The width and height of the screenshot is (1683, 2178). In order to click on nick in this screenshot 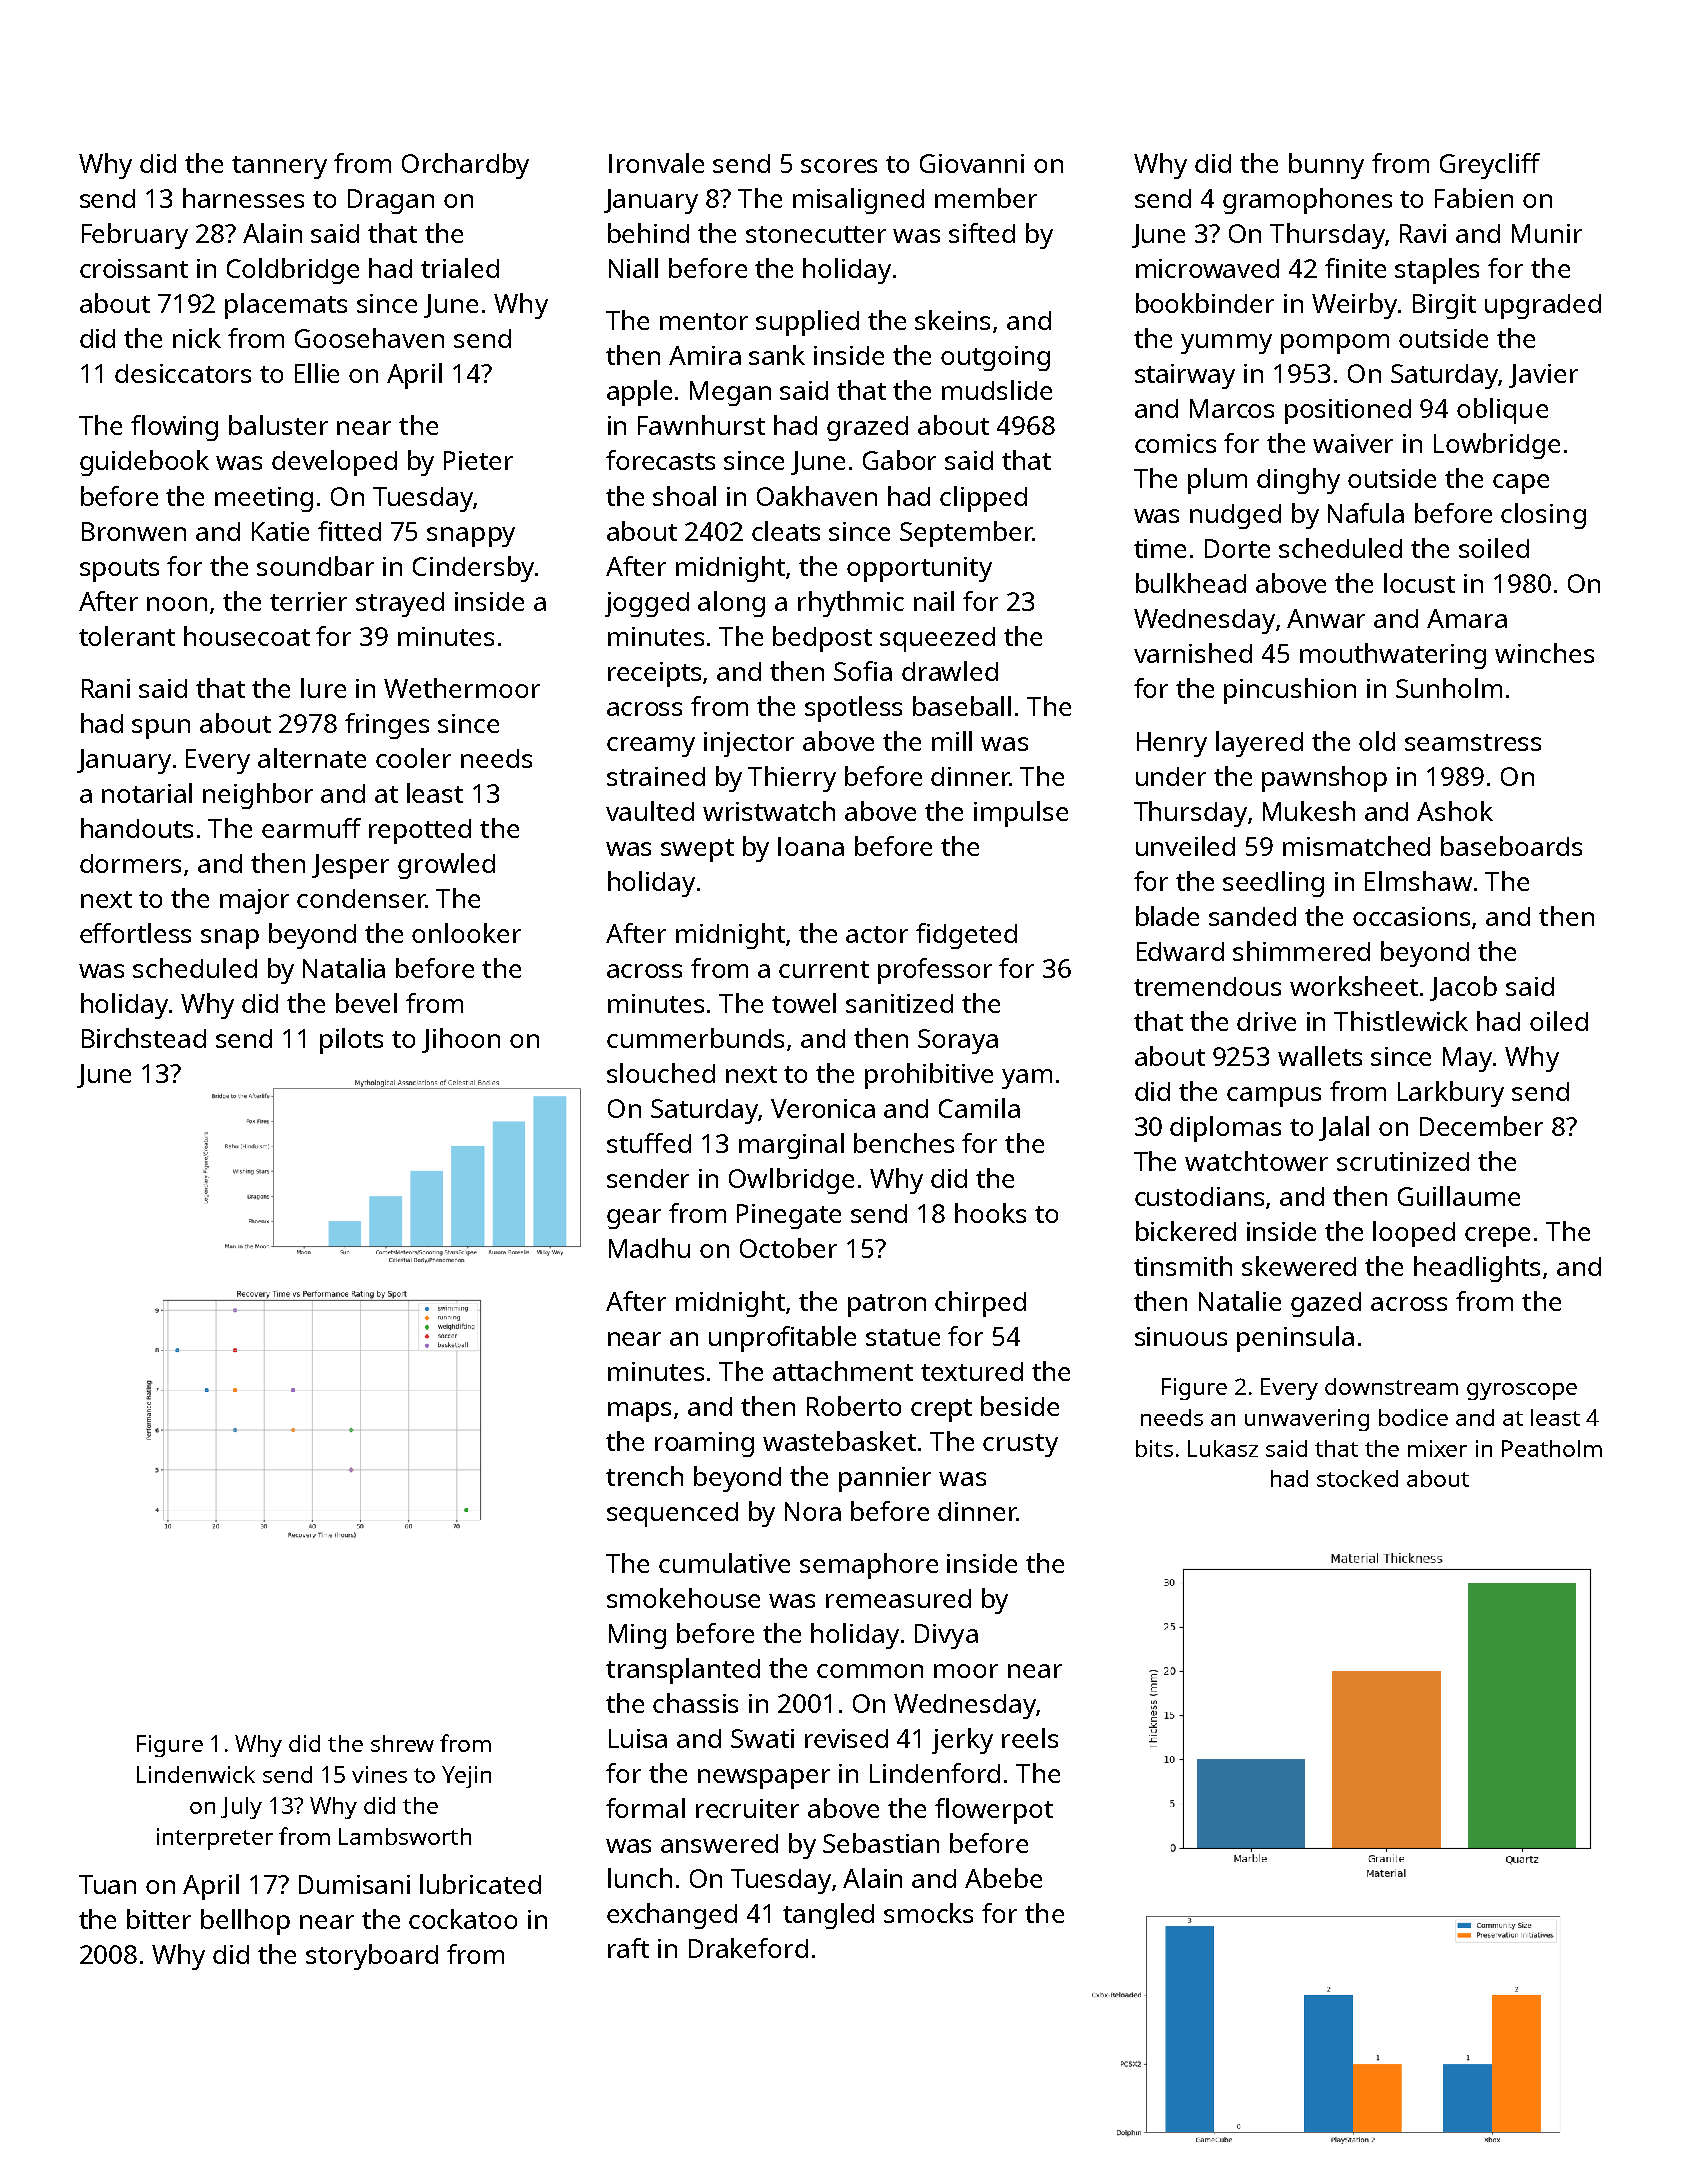, I will do `click(197, 338)`.
